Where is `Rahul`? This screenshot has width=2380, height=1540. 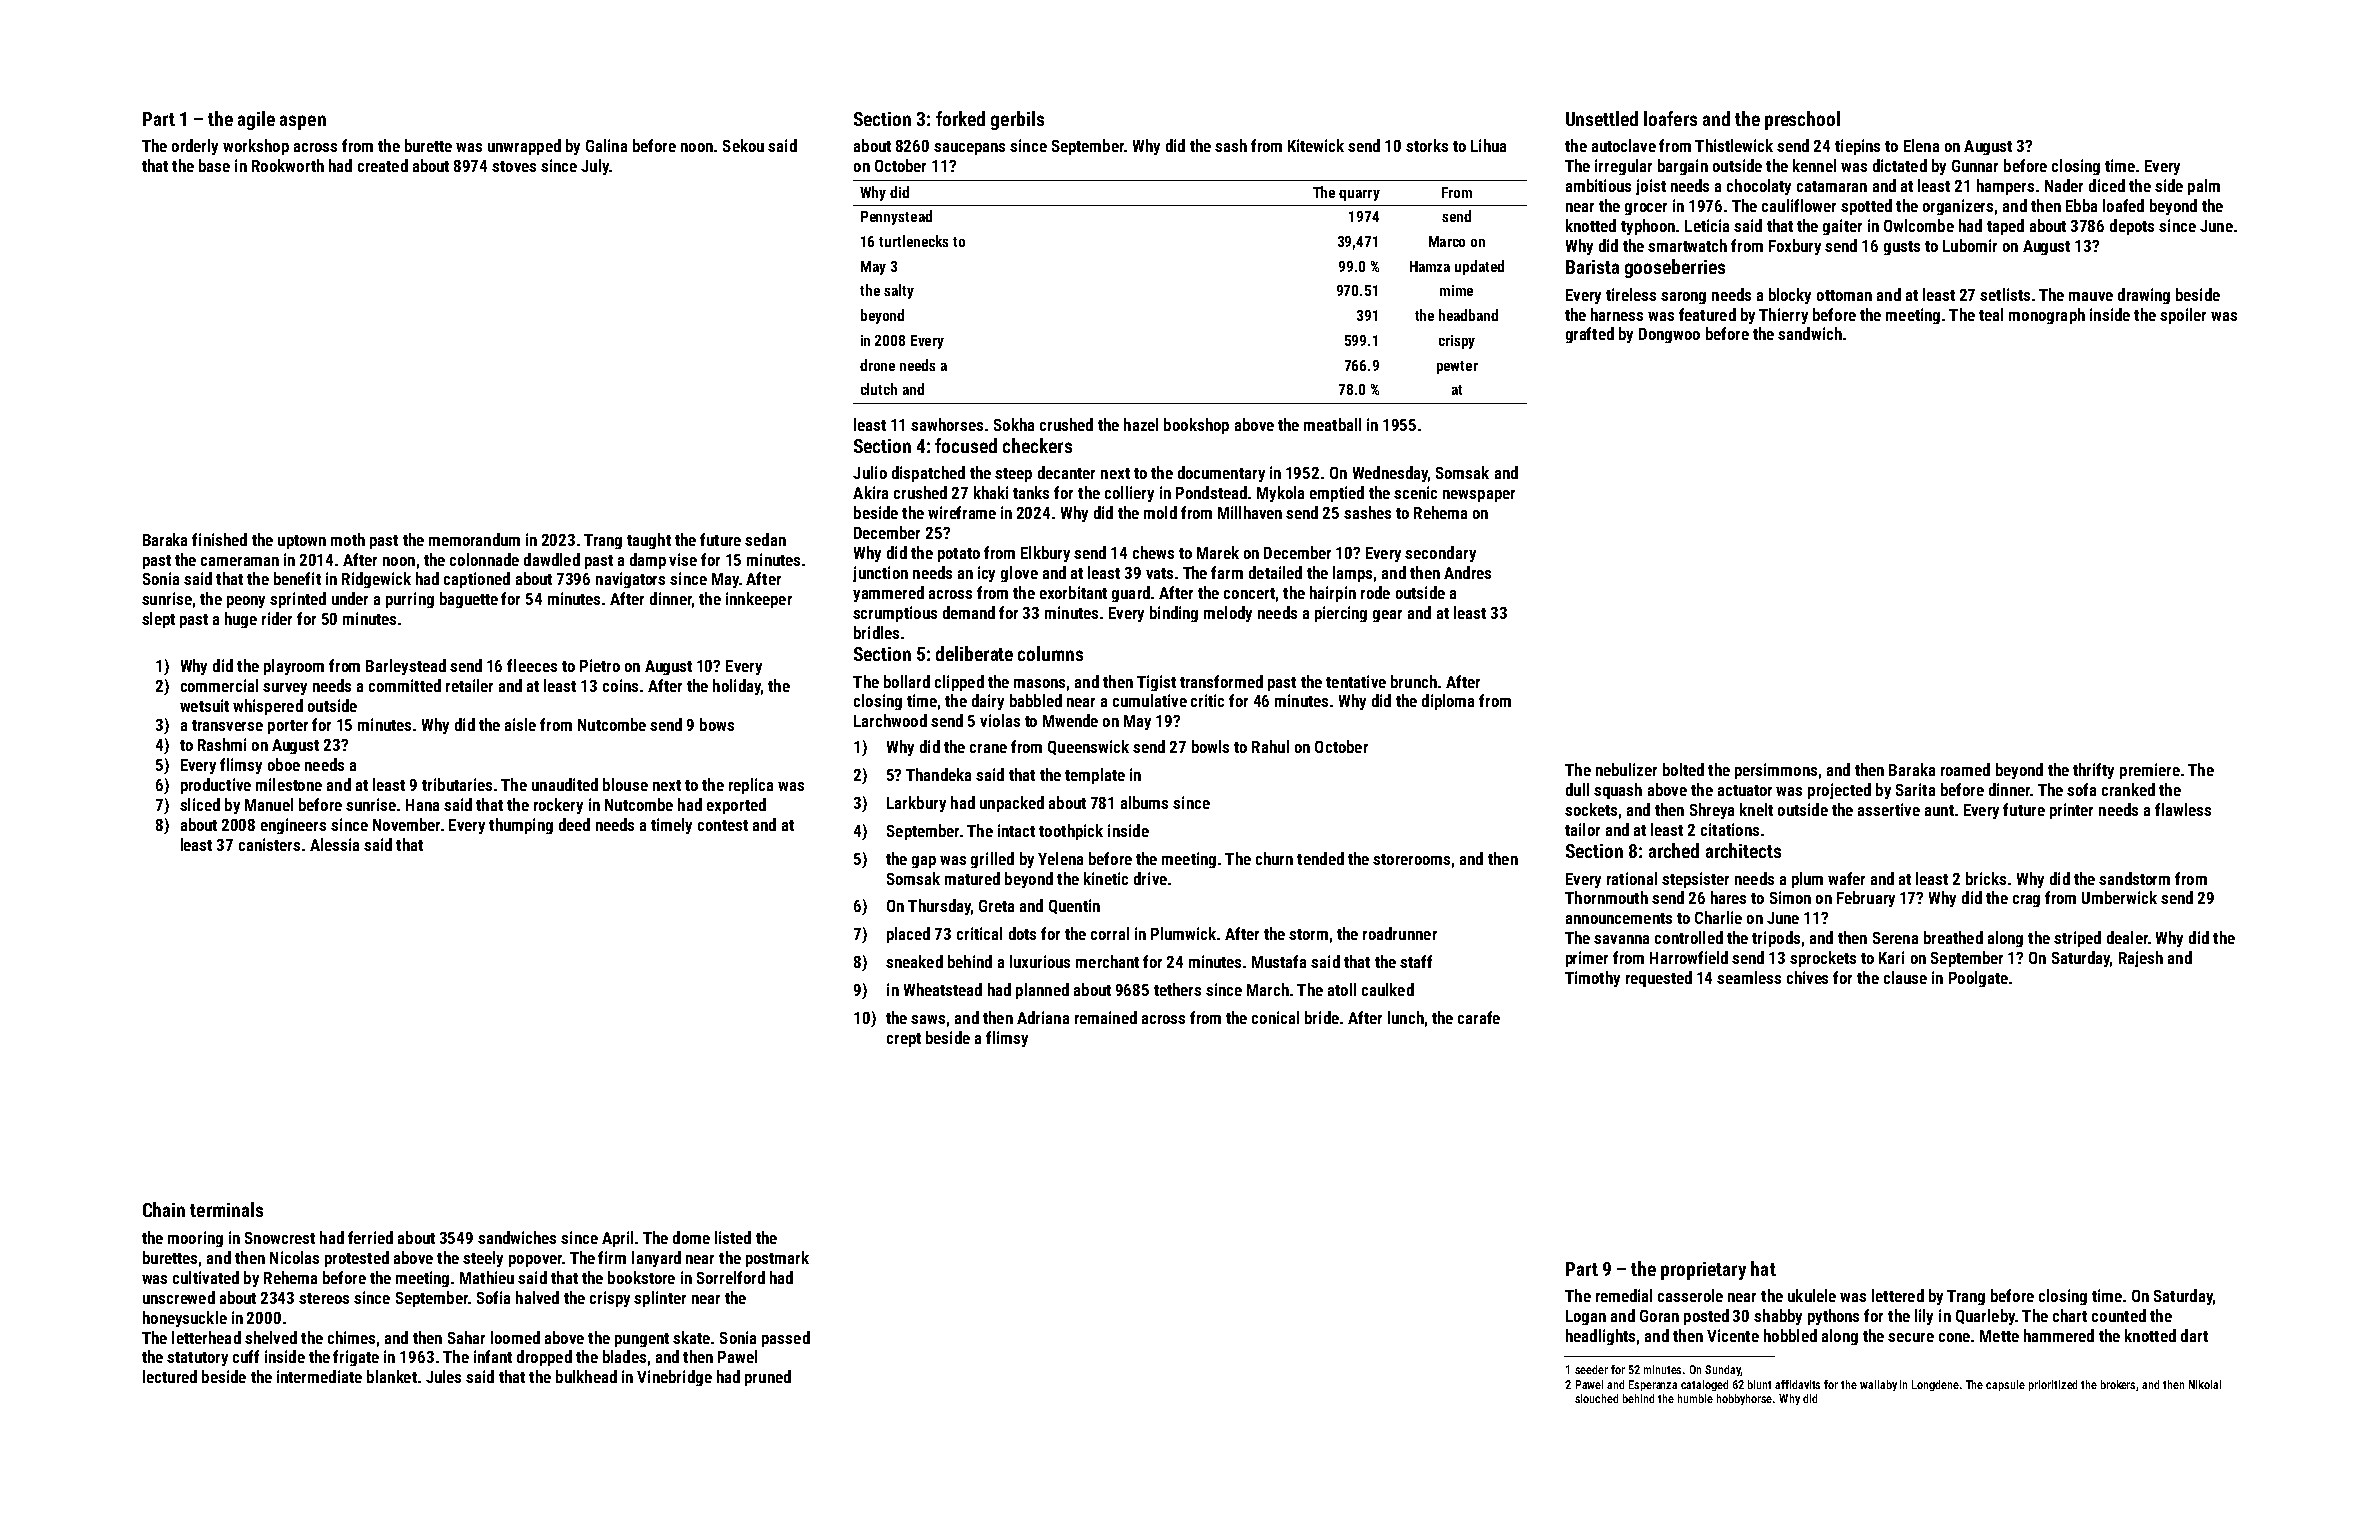 Rahul is located at coordinates (1270, 746).
